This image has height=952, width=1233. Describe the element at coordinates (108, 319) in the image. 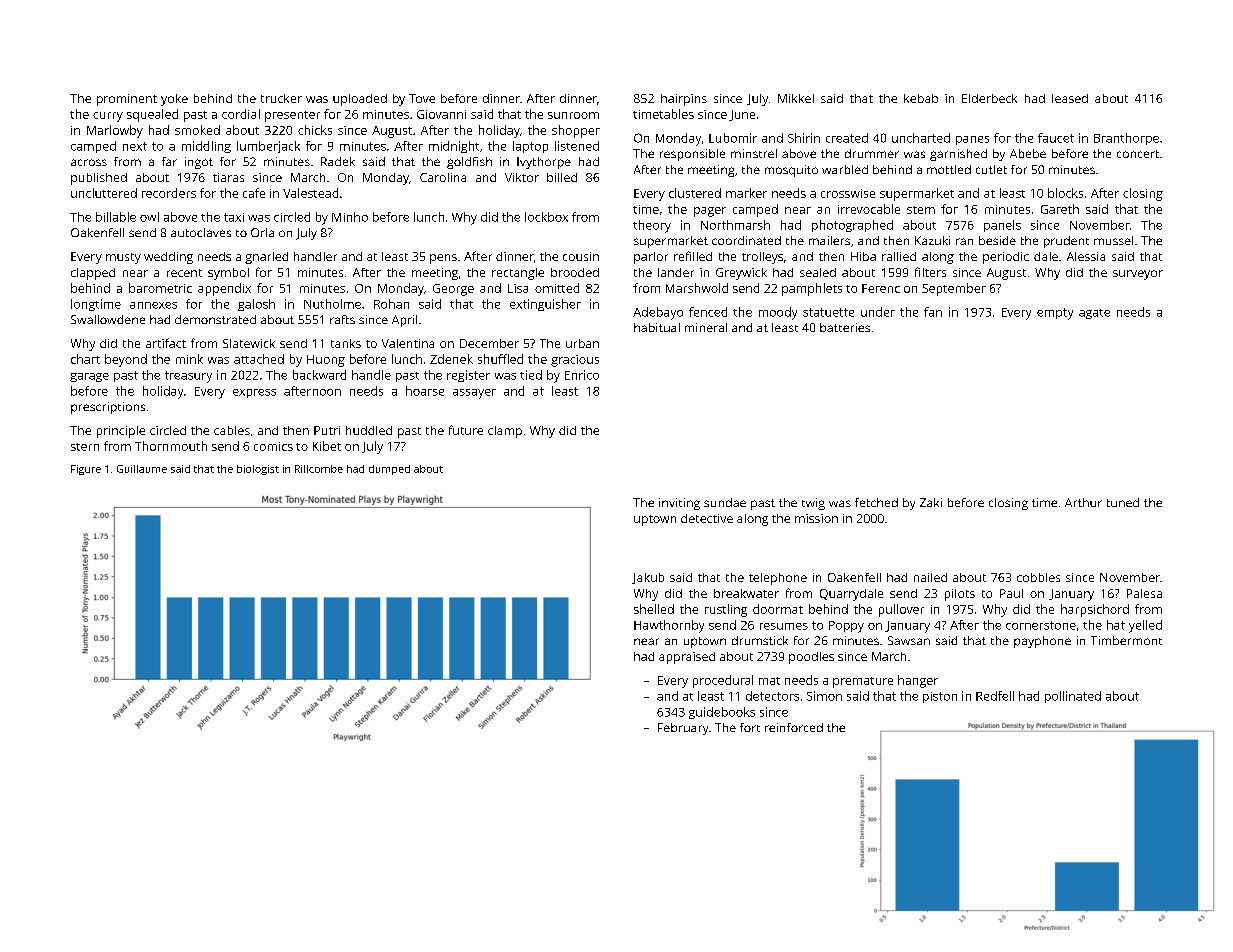

I see `Swallowdene` at that location.
